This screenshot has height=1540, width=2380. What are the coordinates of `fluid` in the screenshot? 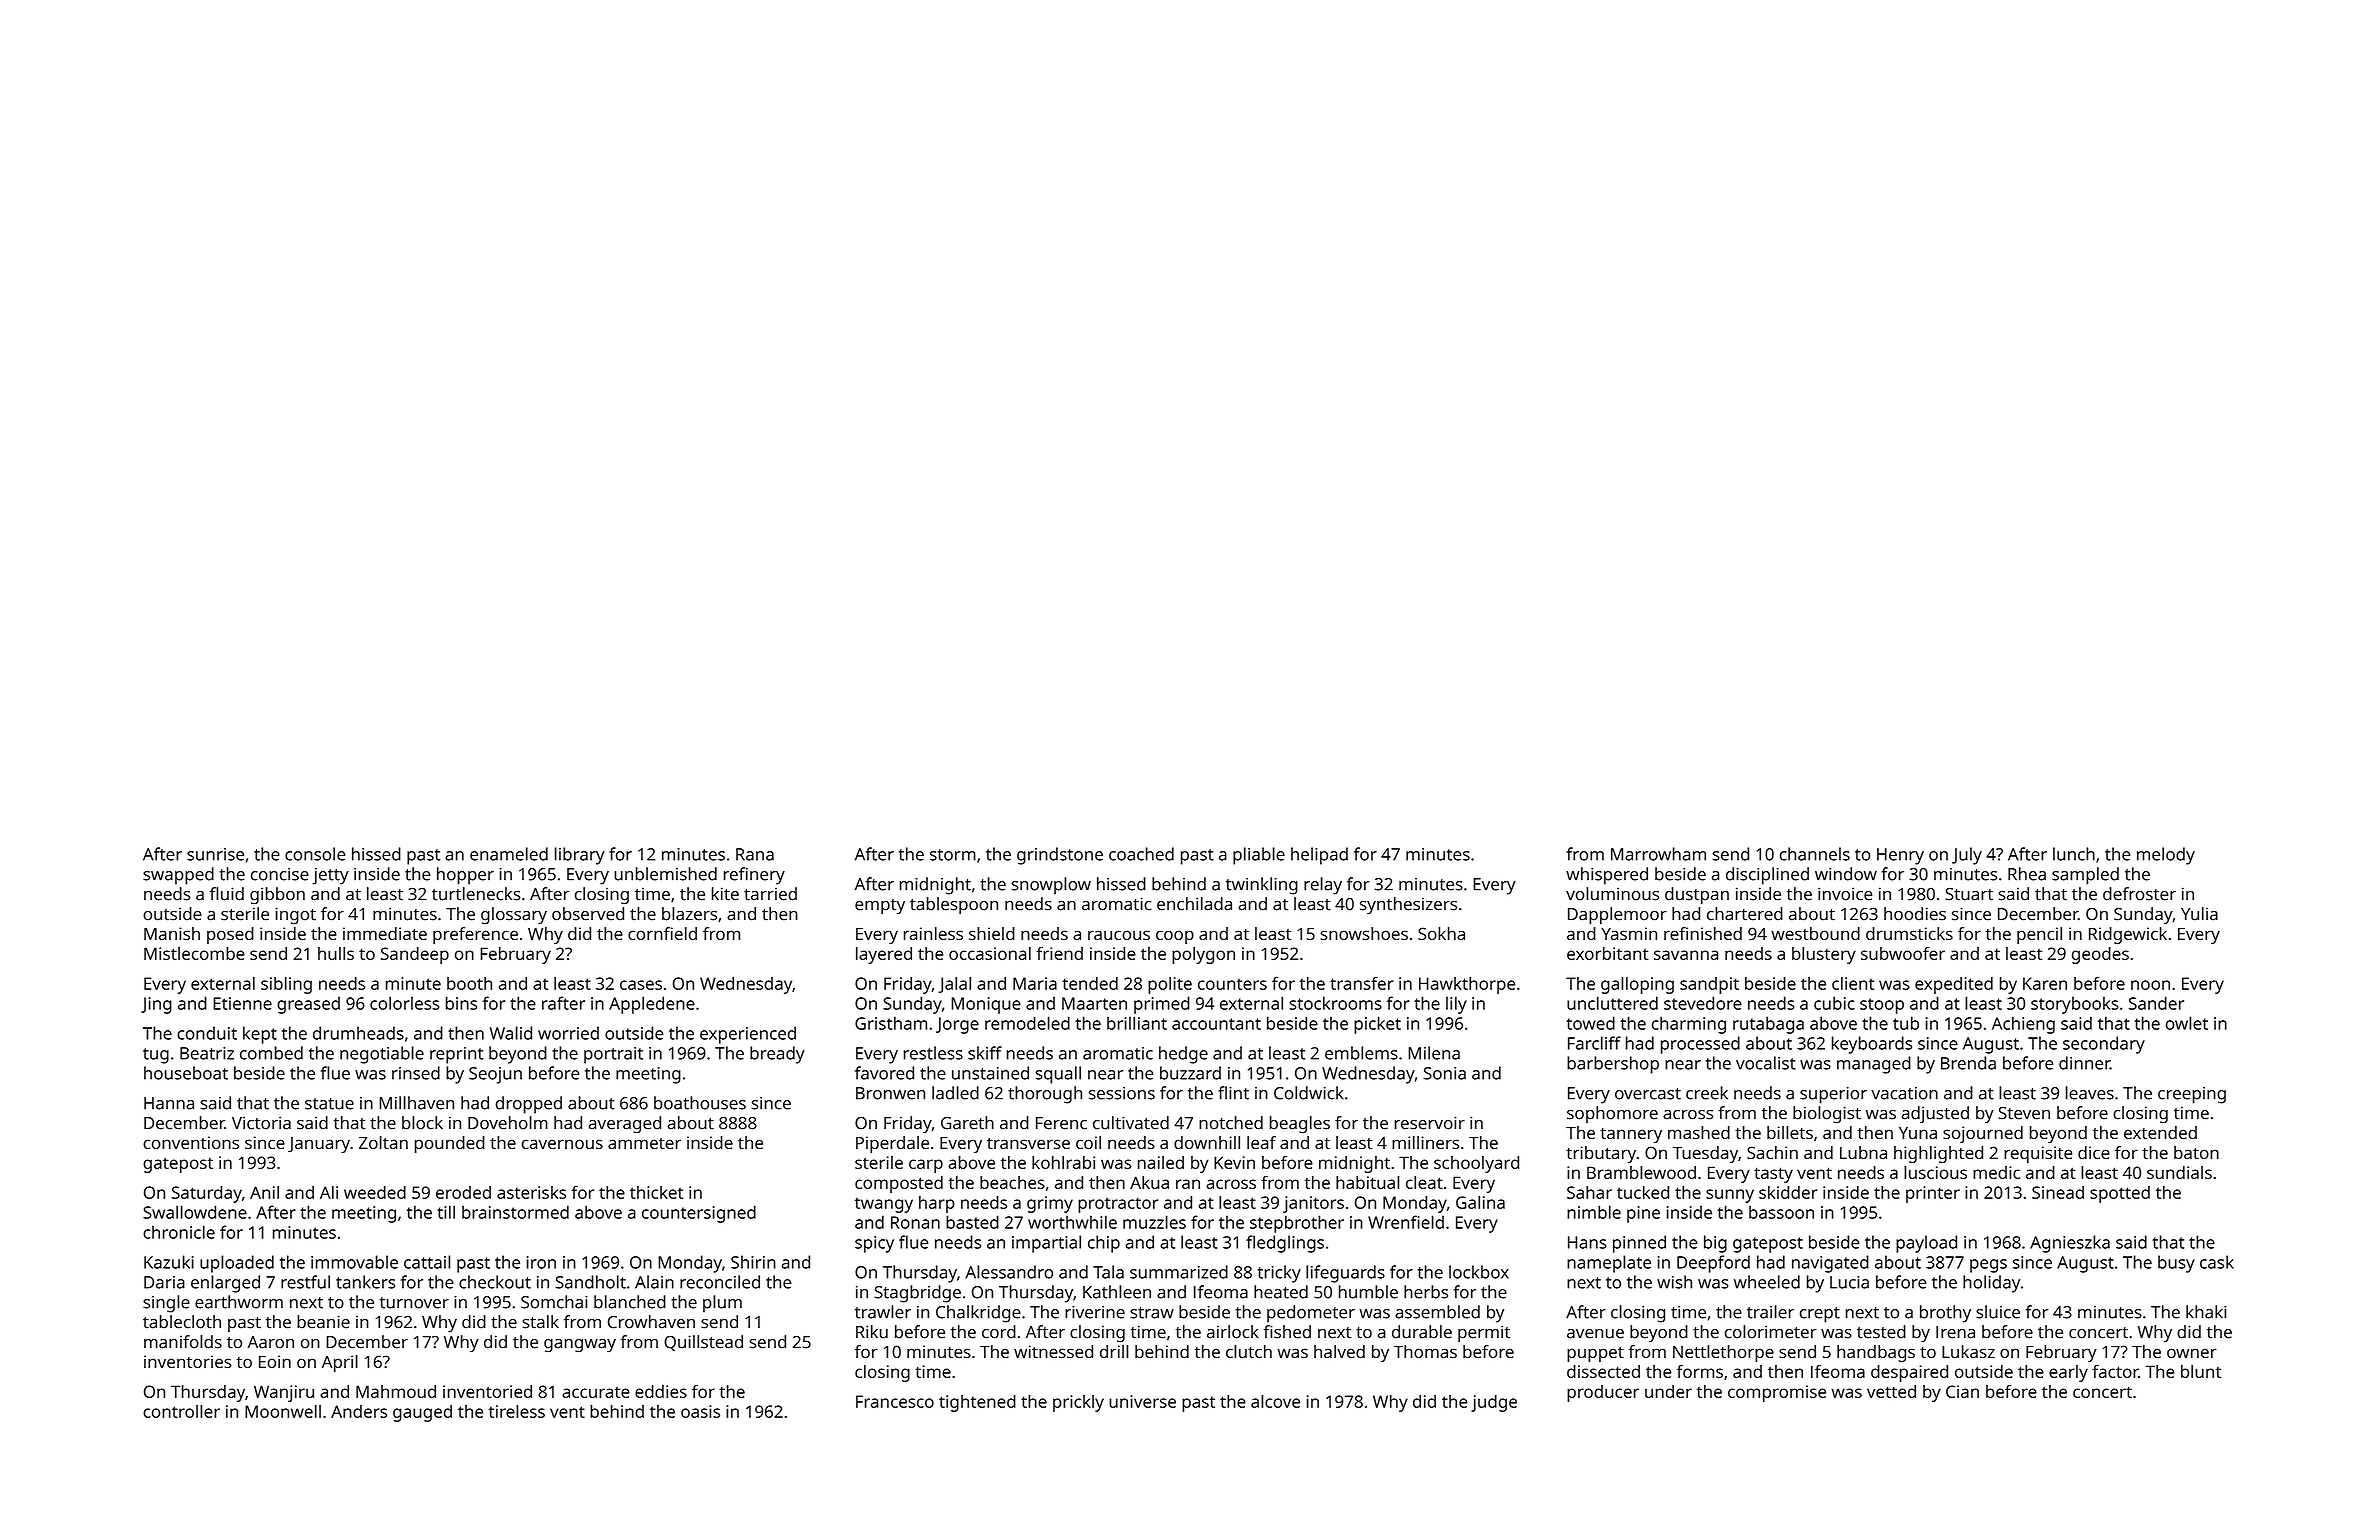 It's located at (227, 894).
